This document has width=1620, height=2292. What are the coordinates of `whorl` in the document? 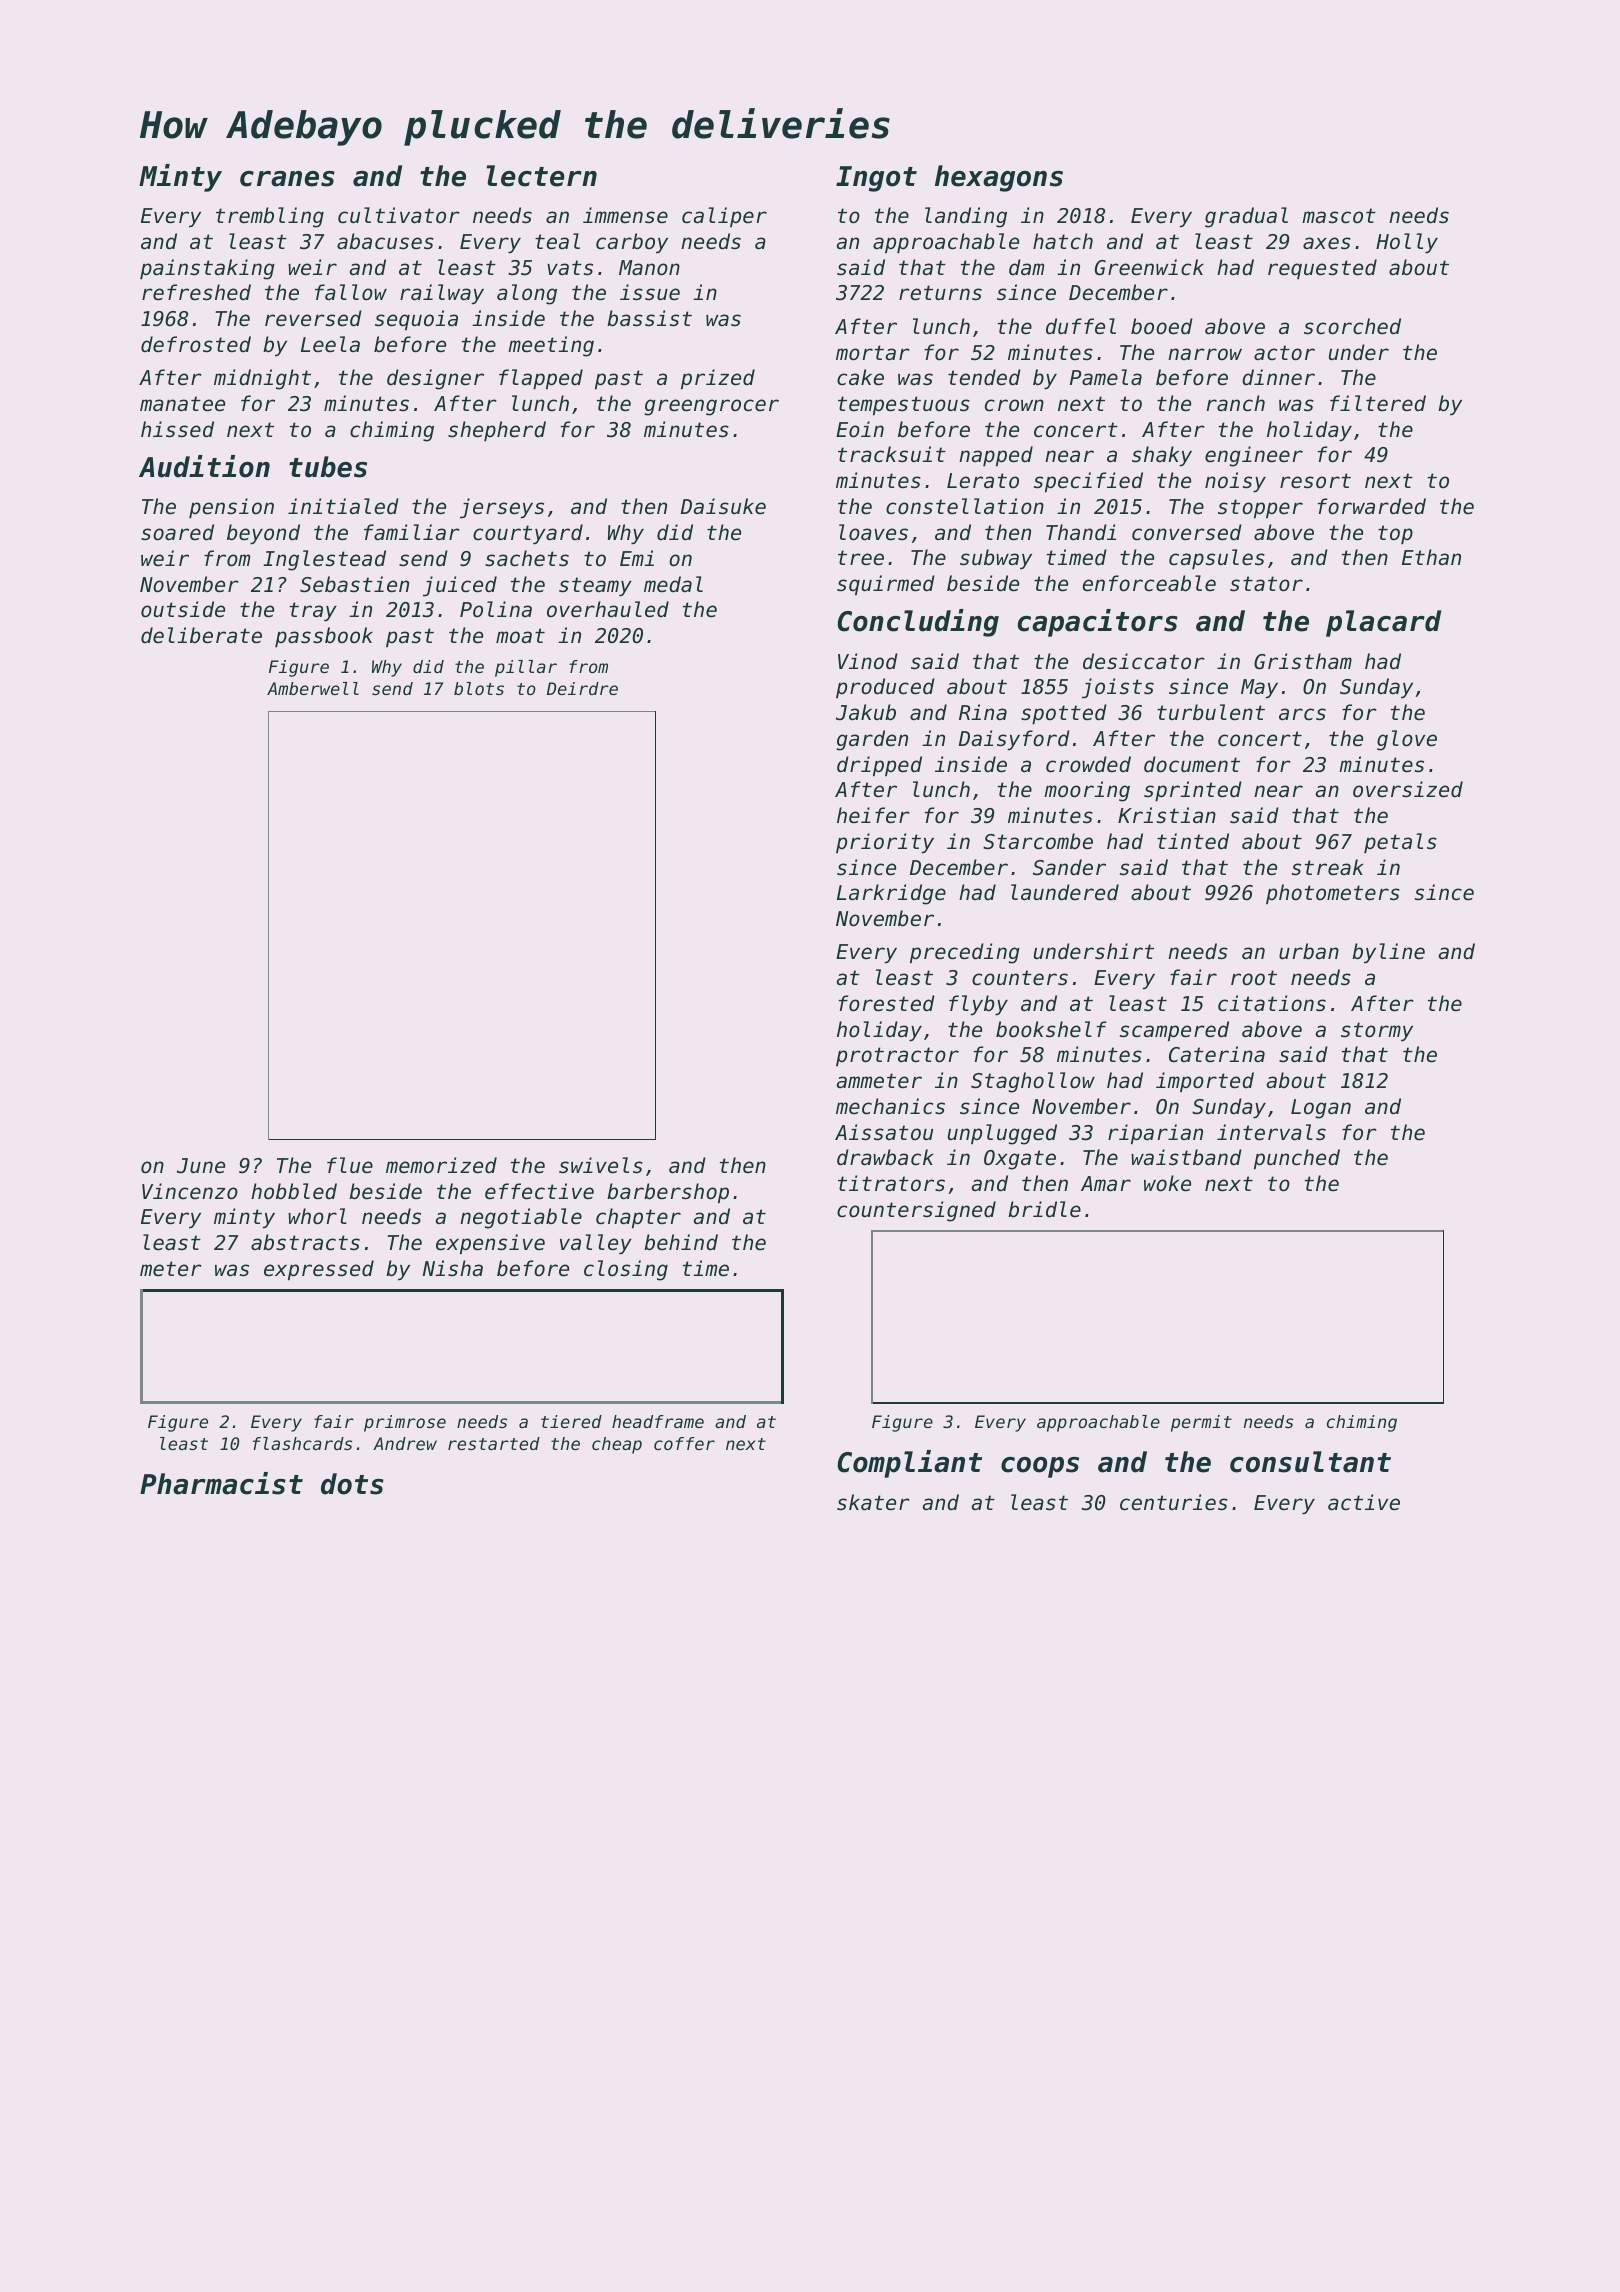 It's located at (317, 1216).
